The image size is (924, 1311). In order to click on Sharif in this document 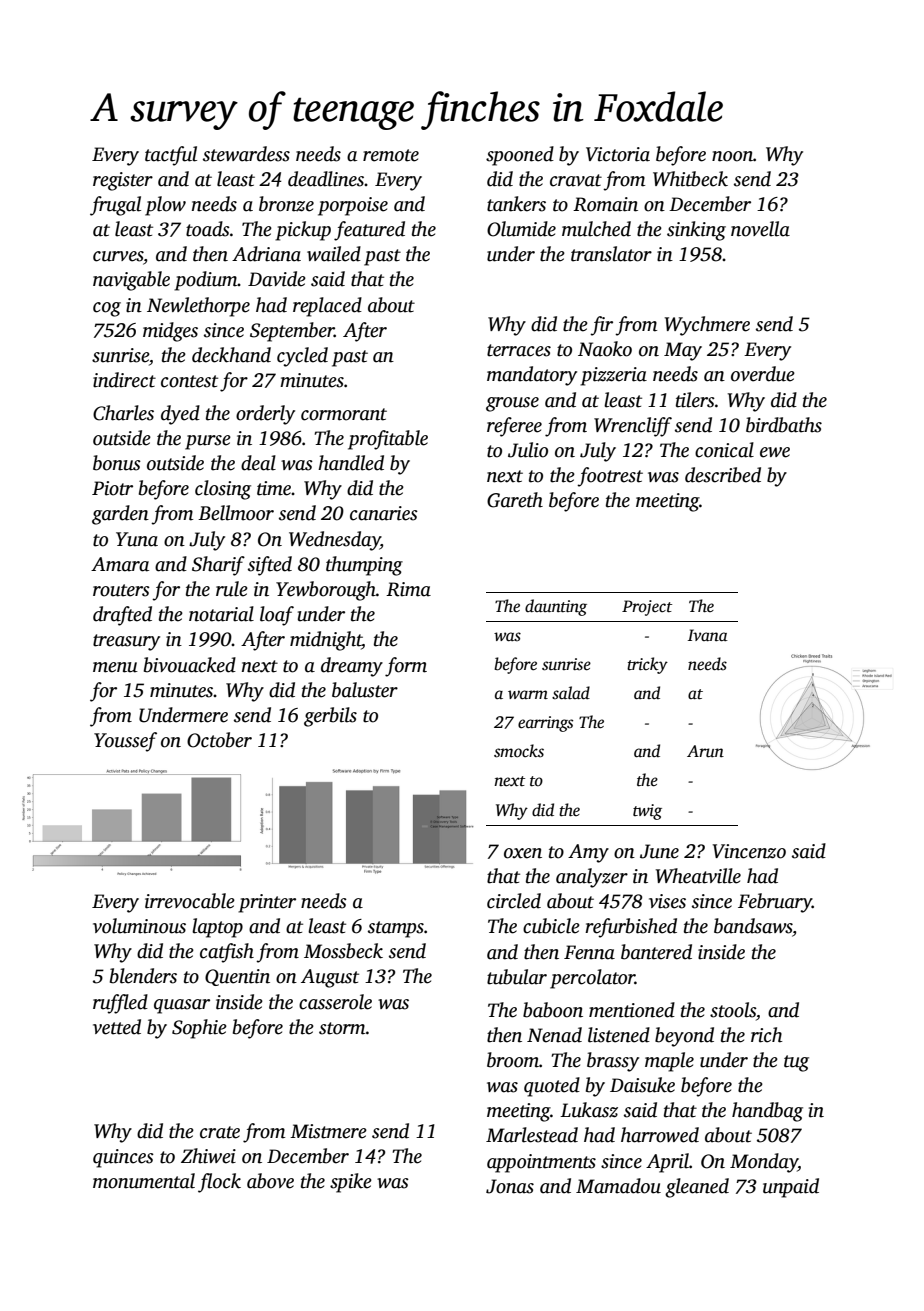, I will do `click(218, 566)`.
